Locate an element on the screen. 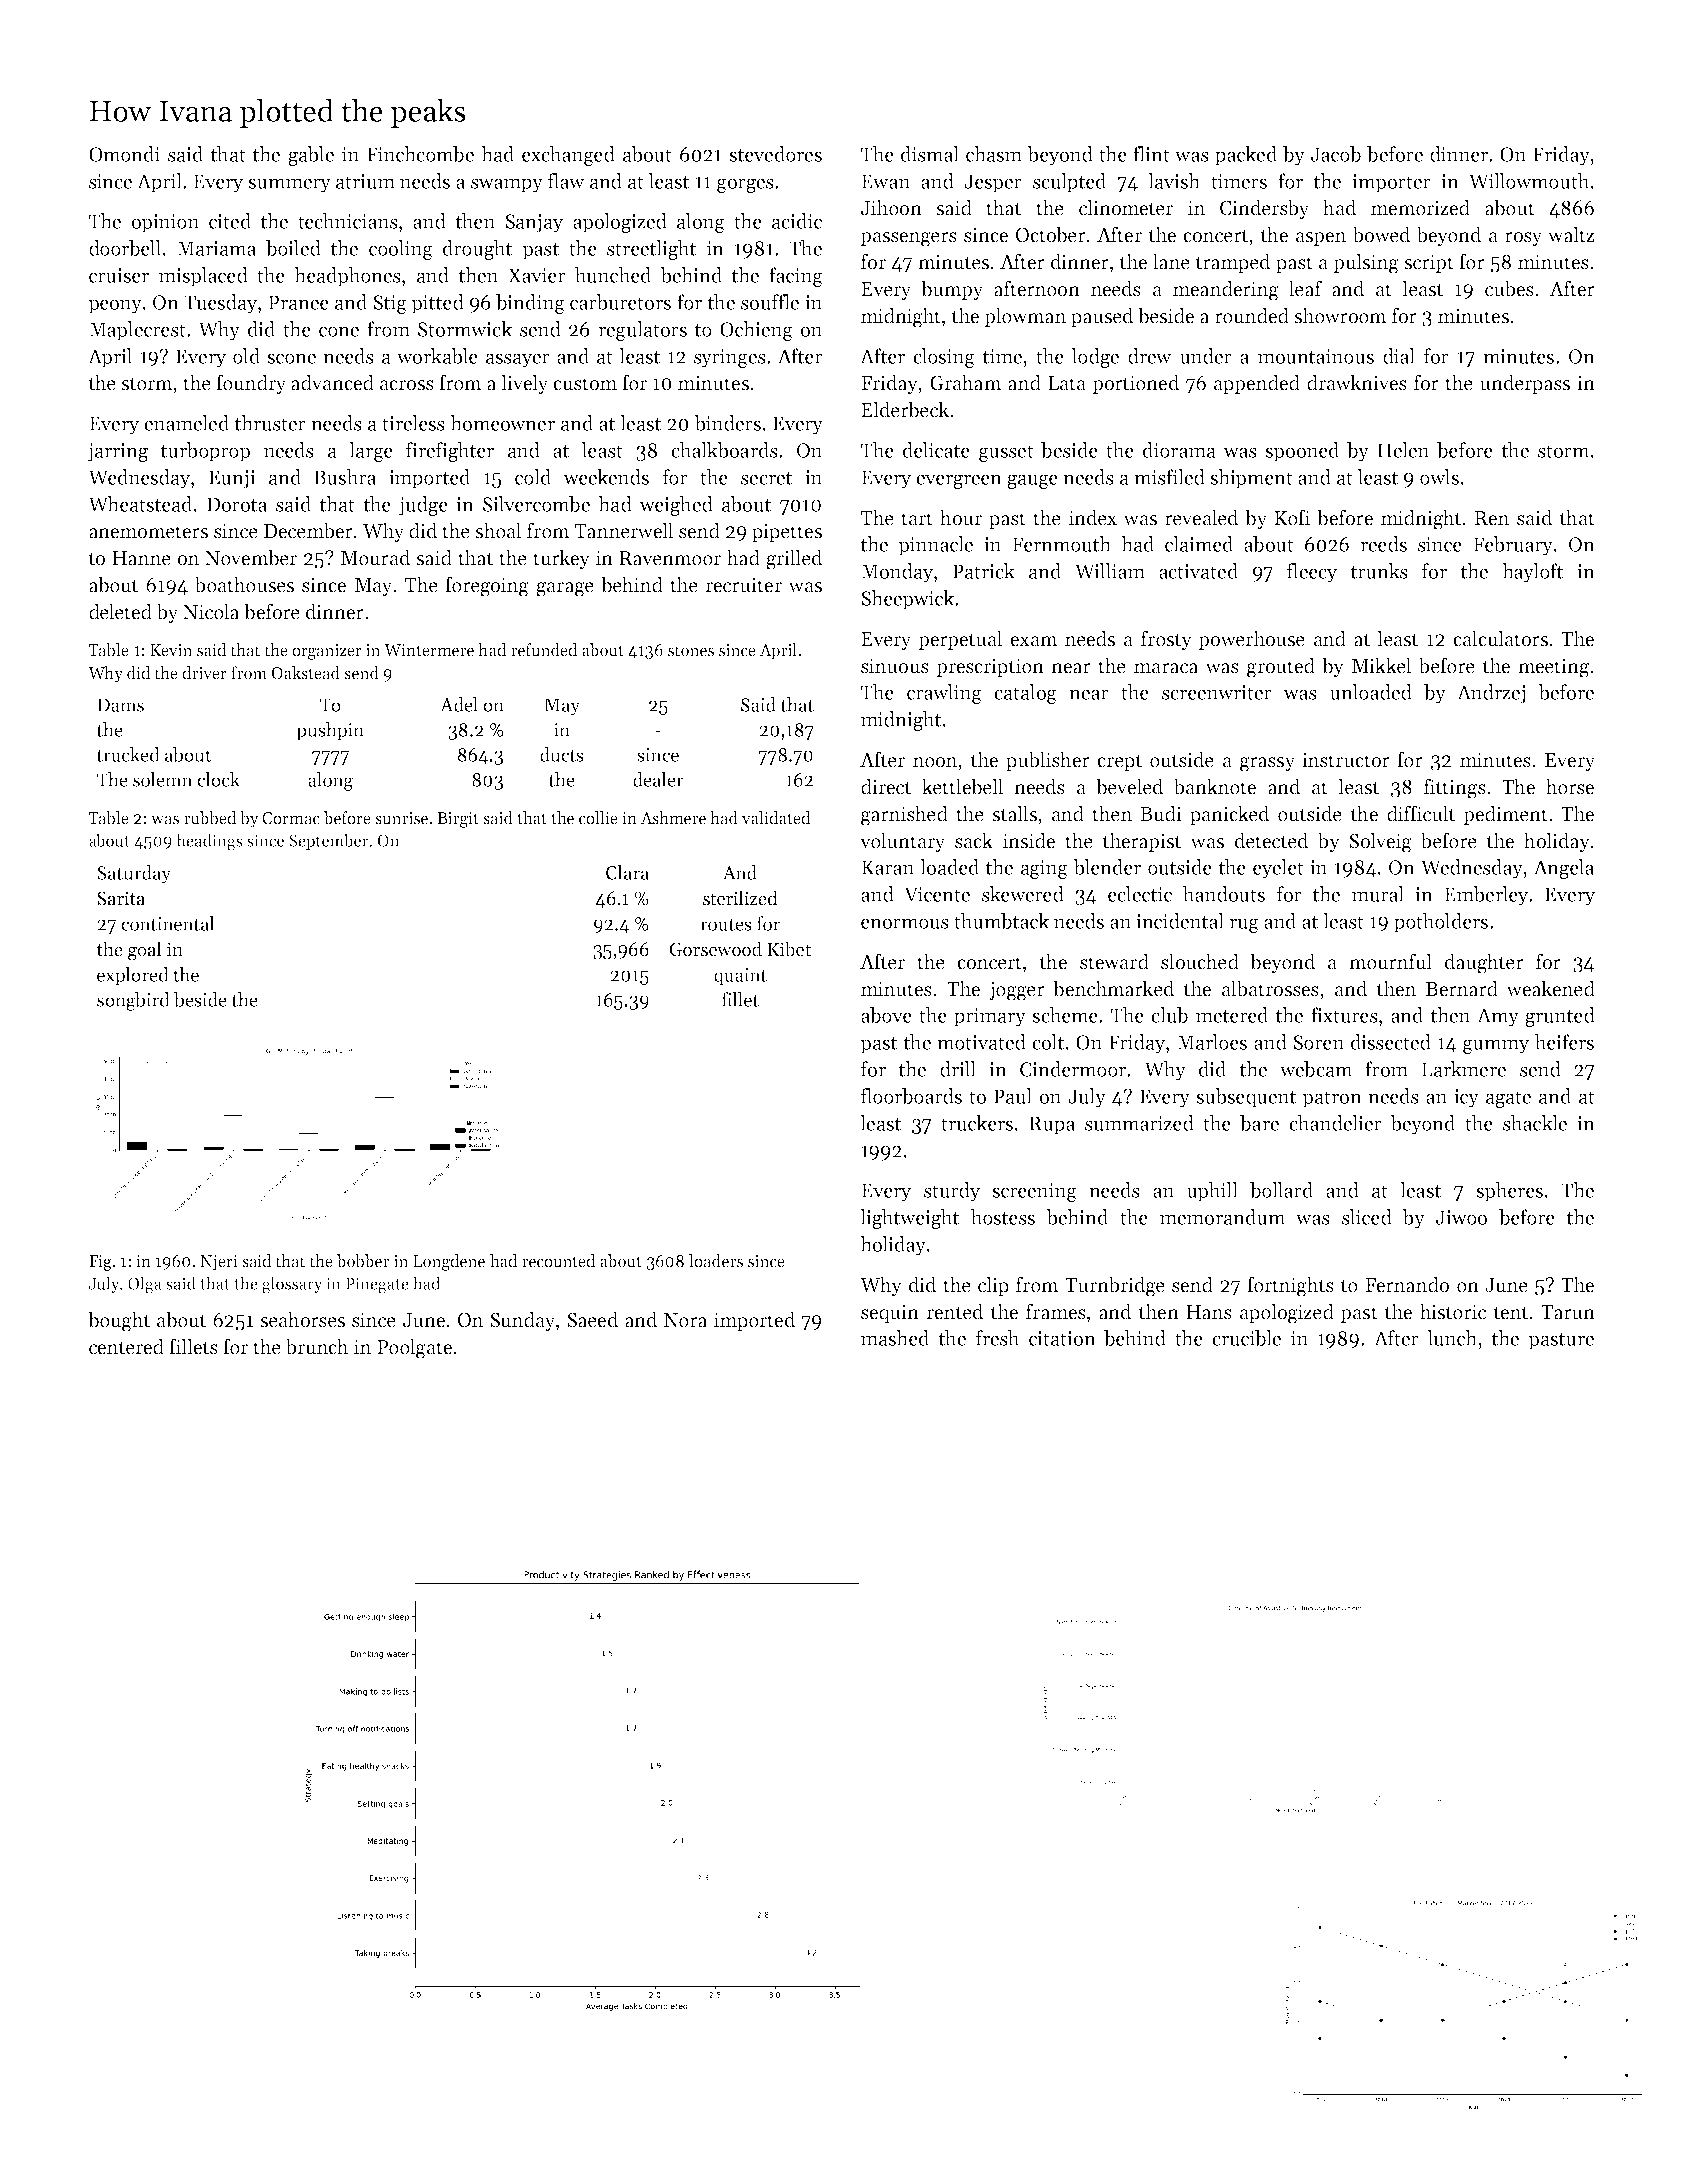 This screenshot has height=2178, width=1683. bobber is located at coordinates (363, 1261).
